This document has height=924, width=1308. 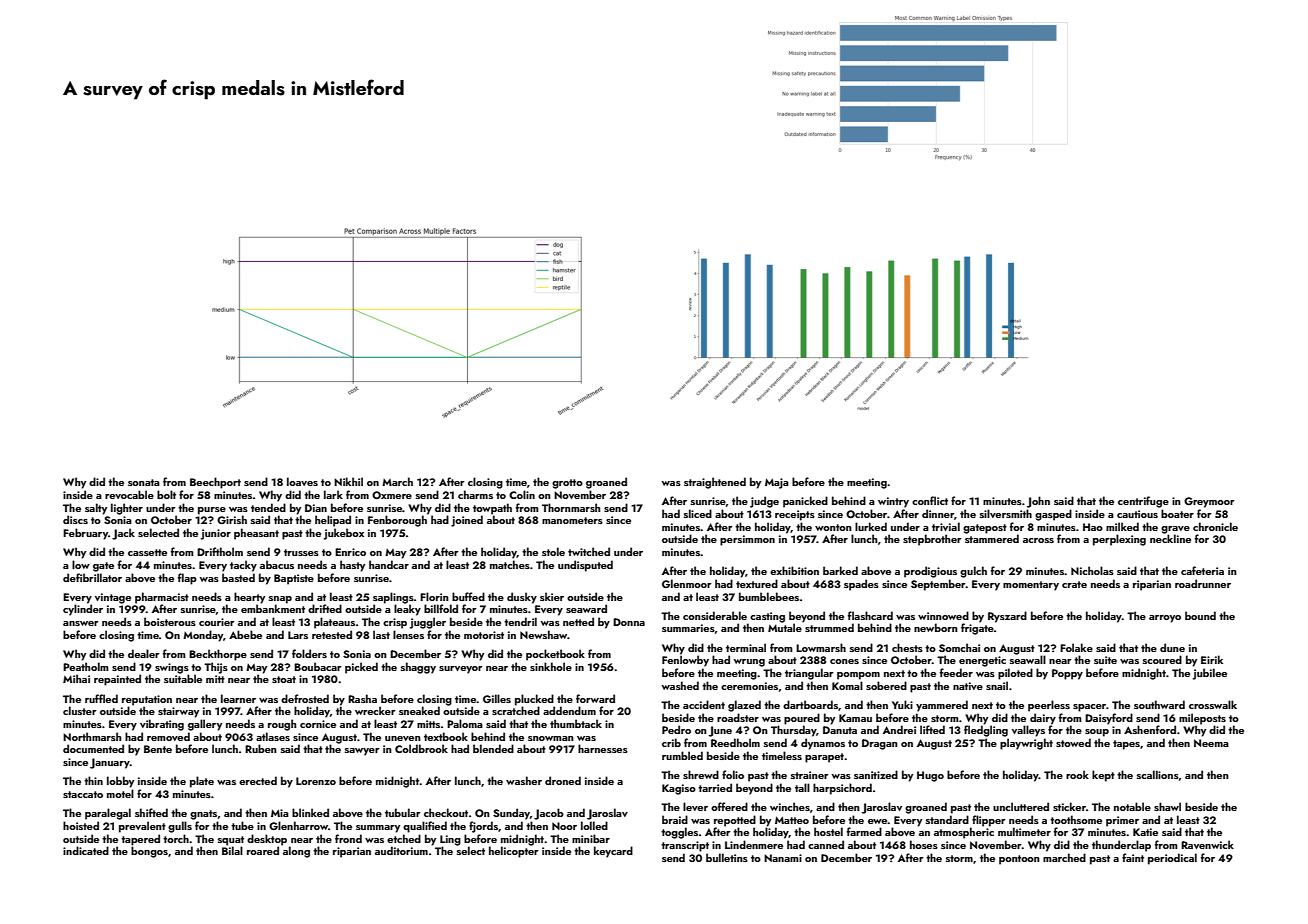 I want to click on Ryszard, so click(x=1007, y=617).
